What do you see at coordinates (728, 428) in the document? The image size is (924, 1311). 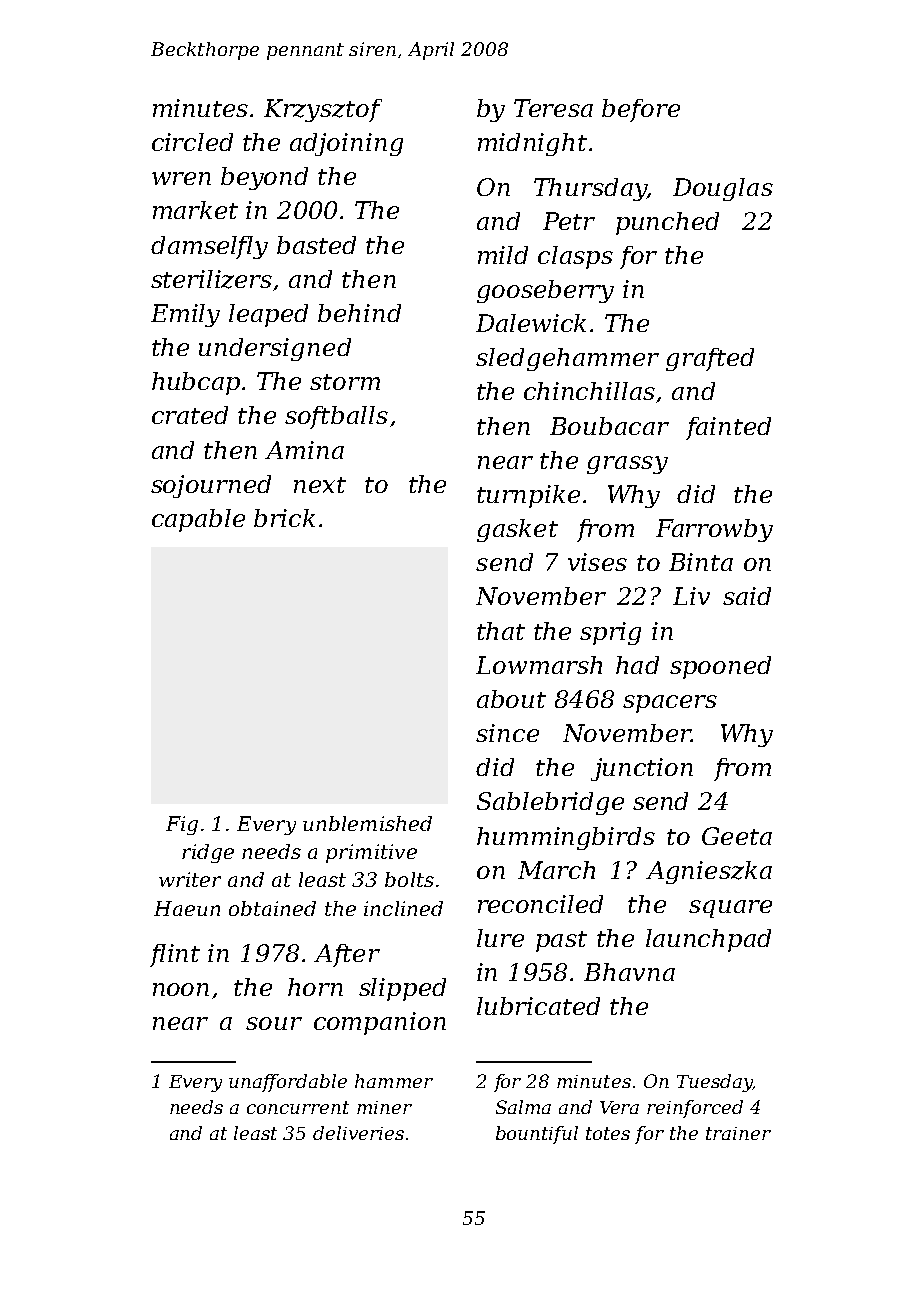 I see `fainted` at bounding box center [728, 428].
